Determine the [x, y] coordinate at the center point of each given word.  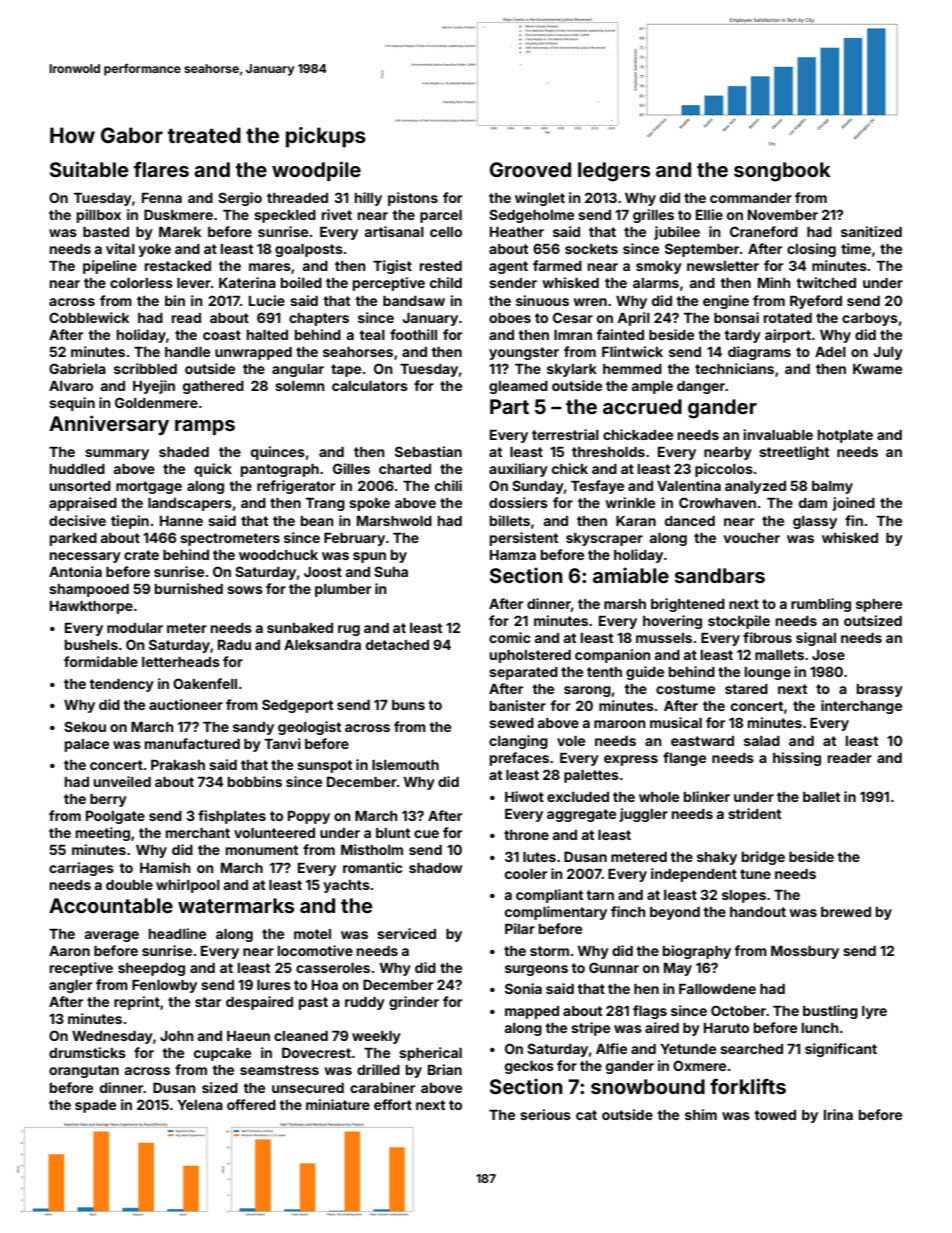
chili [448, 485]
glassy [815, 522]
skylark [572, 370]
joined [853, 504]
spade [95, 1106]
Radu [234, 645]
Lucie [267, 300]
